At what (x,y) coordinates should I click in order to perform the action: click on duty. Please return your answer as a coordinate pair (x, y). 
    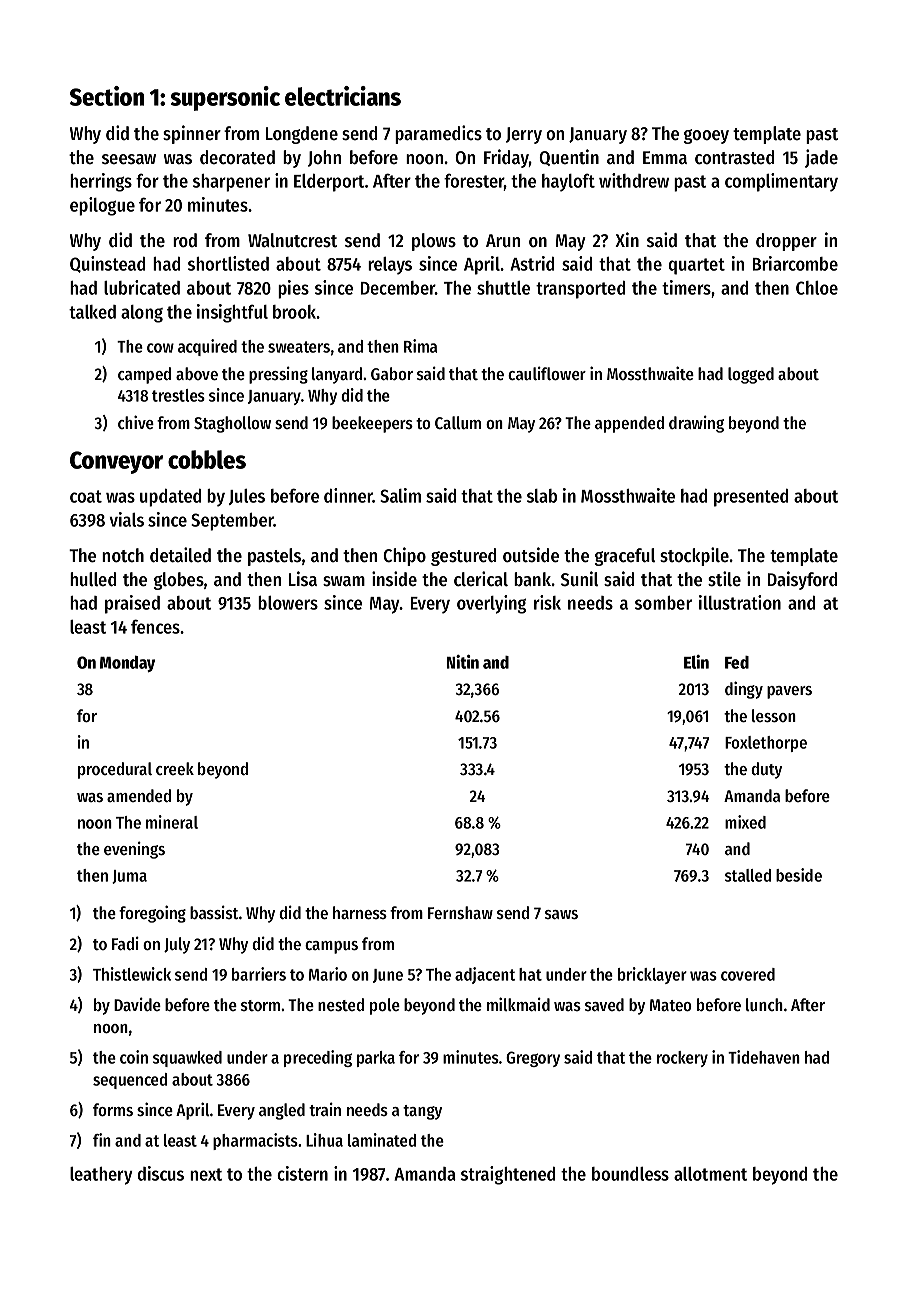
    Looking at the image, I should click on (766, 770).
